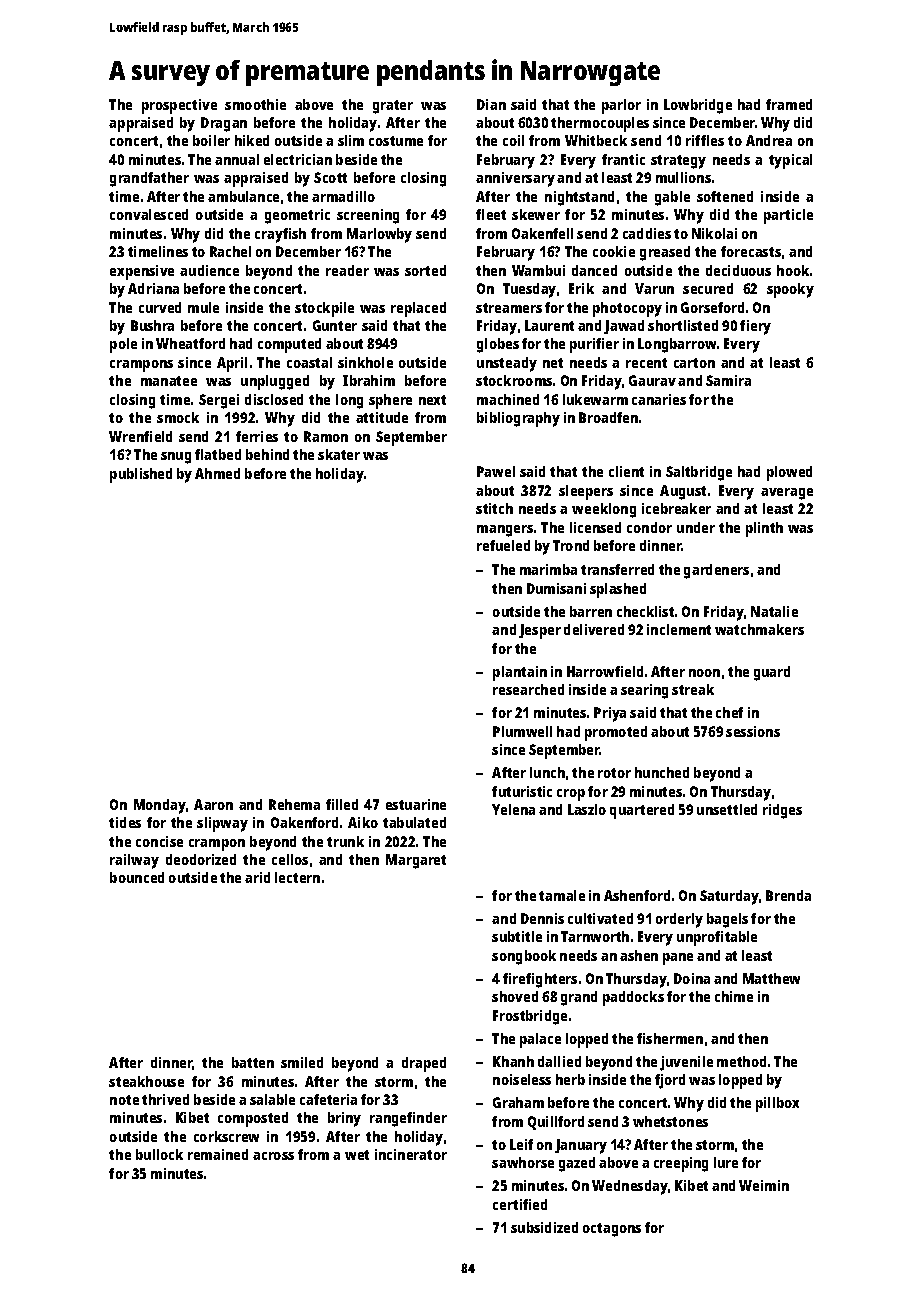 This screenshot has height=1308, width=924. Describe the element at coordinates (523, 1162) in the screenshot. I see `sawhorse` at that location.
